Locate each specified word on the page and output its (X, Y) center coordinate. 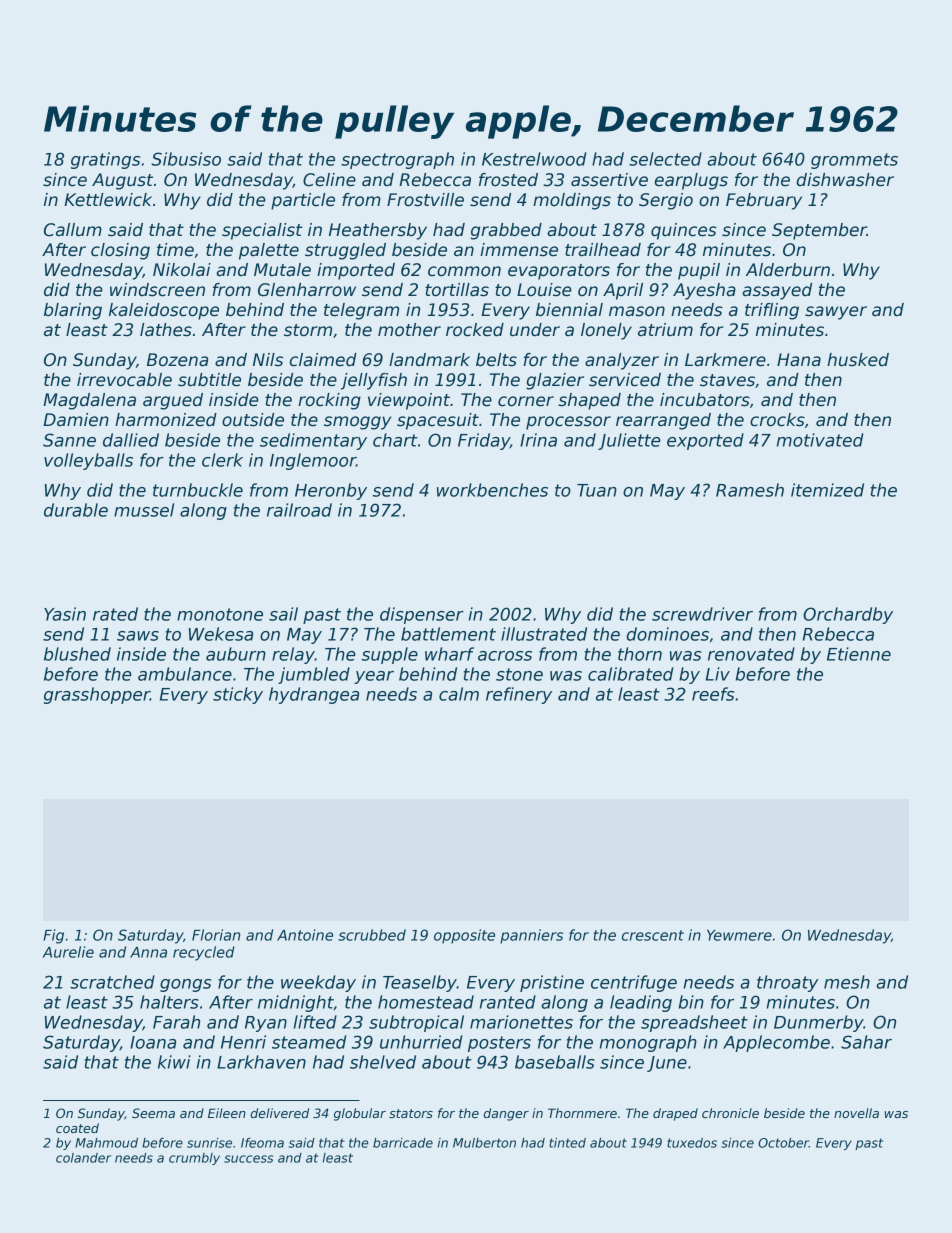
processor (568, 423)
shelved (383, 1062)
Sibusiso (186, 159)
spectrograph (397, 160)
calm (459, 694)
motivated (820, 440)
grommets (854, 161)
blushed (77, 654)
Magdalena (89, 401)
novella (856, 1113)
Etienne (859, 654)
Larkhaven (261, 1062)
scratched (112, 982)
